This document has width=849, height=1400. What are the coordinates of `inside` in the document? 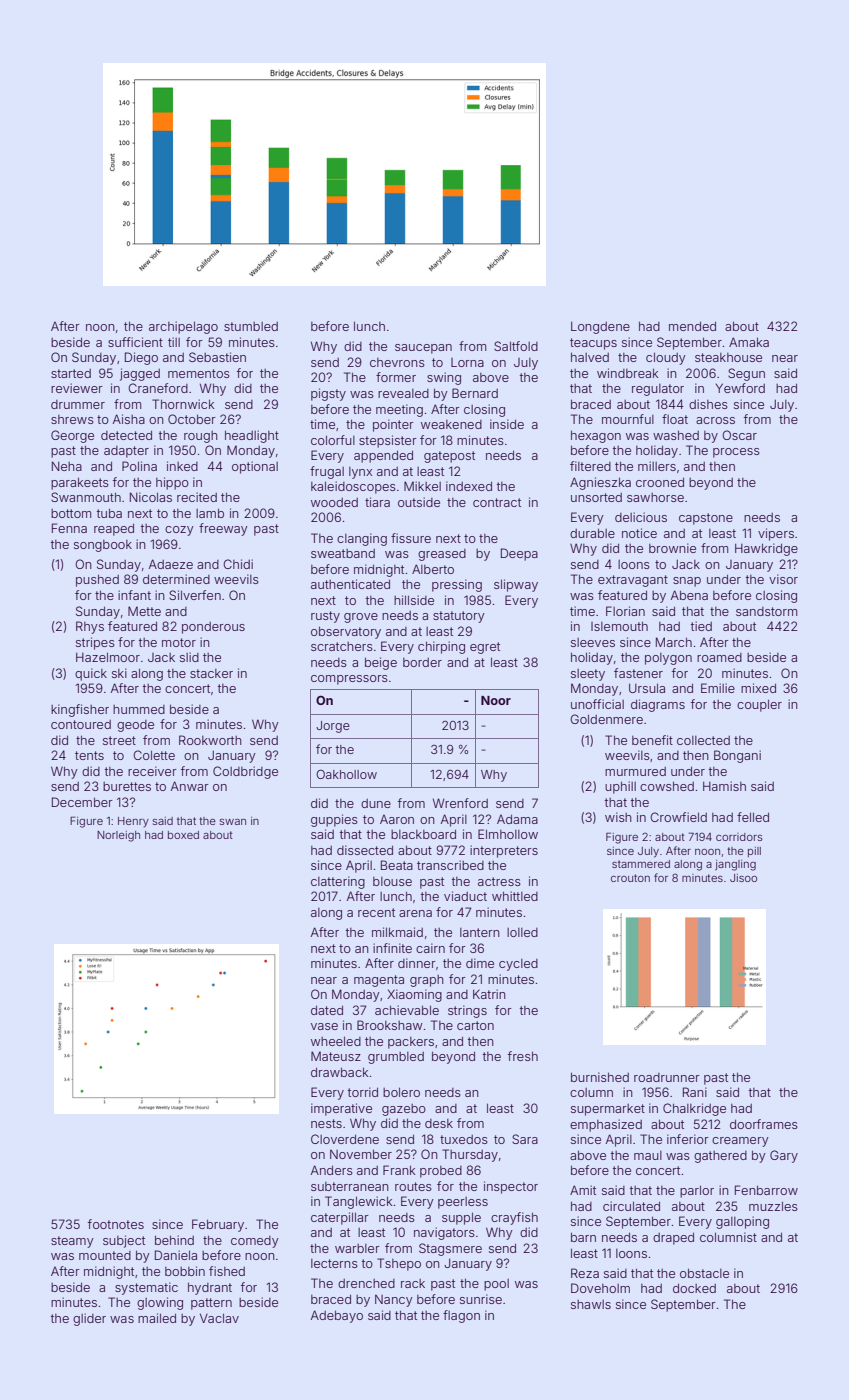 It's located at (507, 424).
